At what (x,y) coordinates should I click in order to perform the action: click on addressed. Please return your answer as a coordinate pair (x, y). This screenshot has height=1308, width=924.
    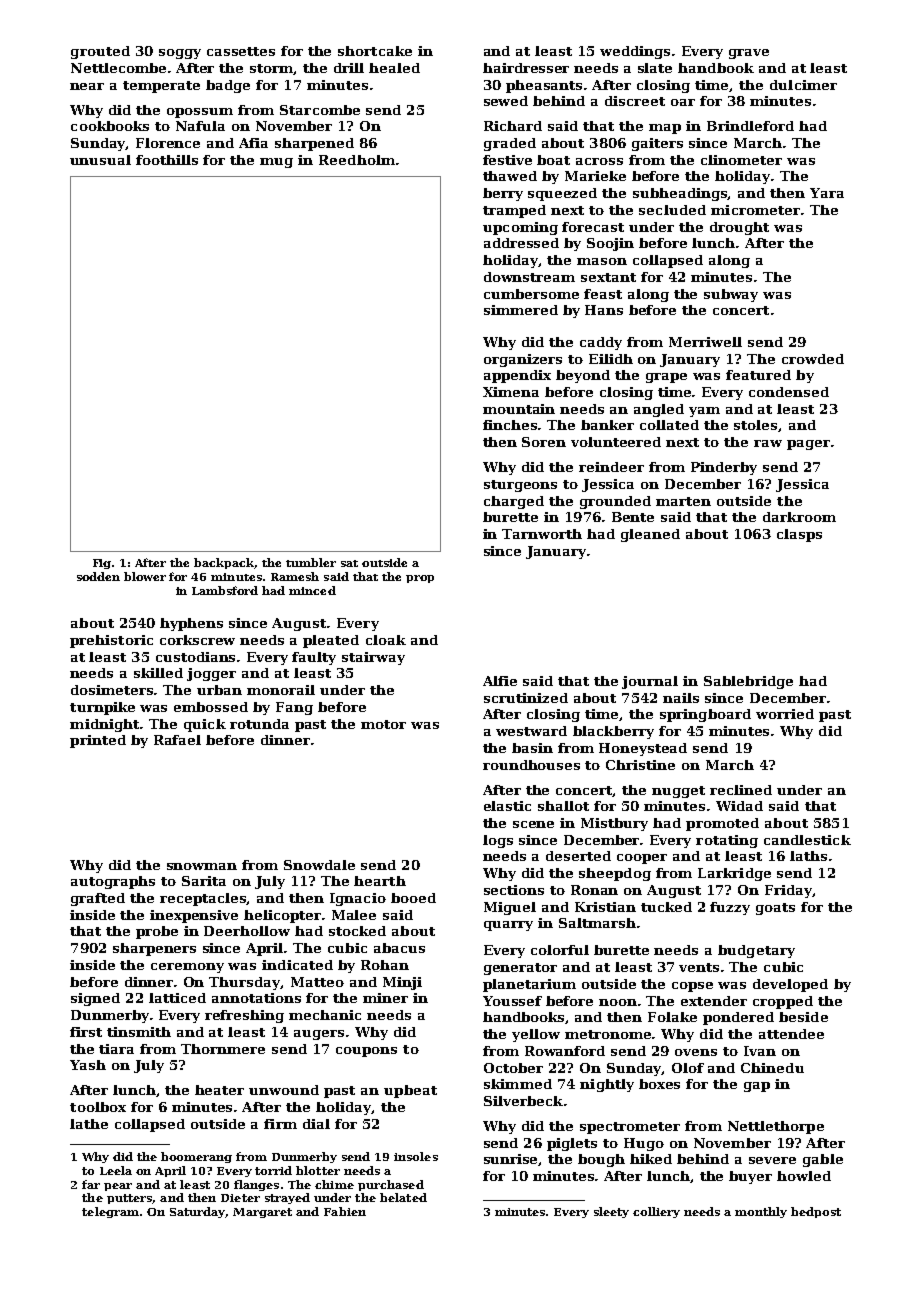
    Looking at the image, I should click on (521, 243).
